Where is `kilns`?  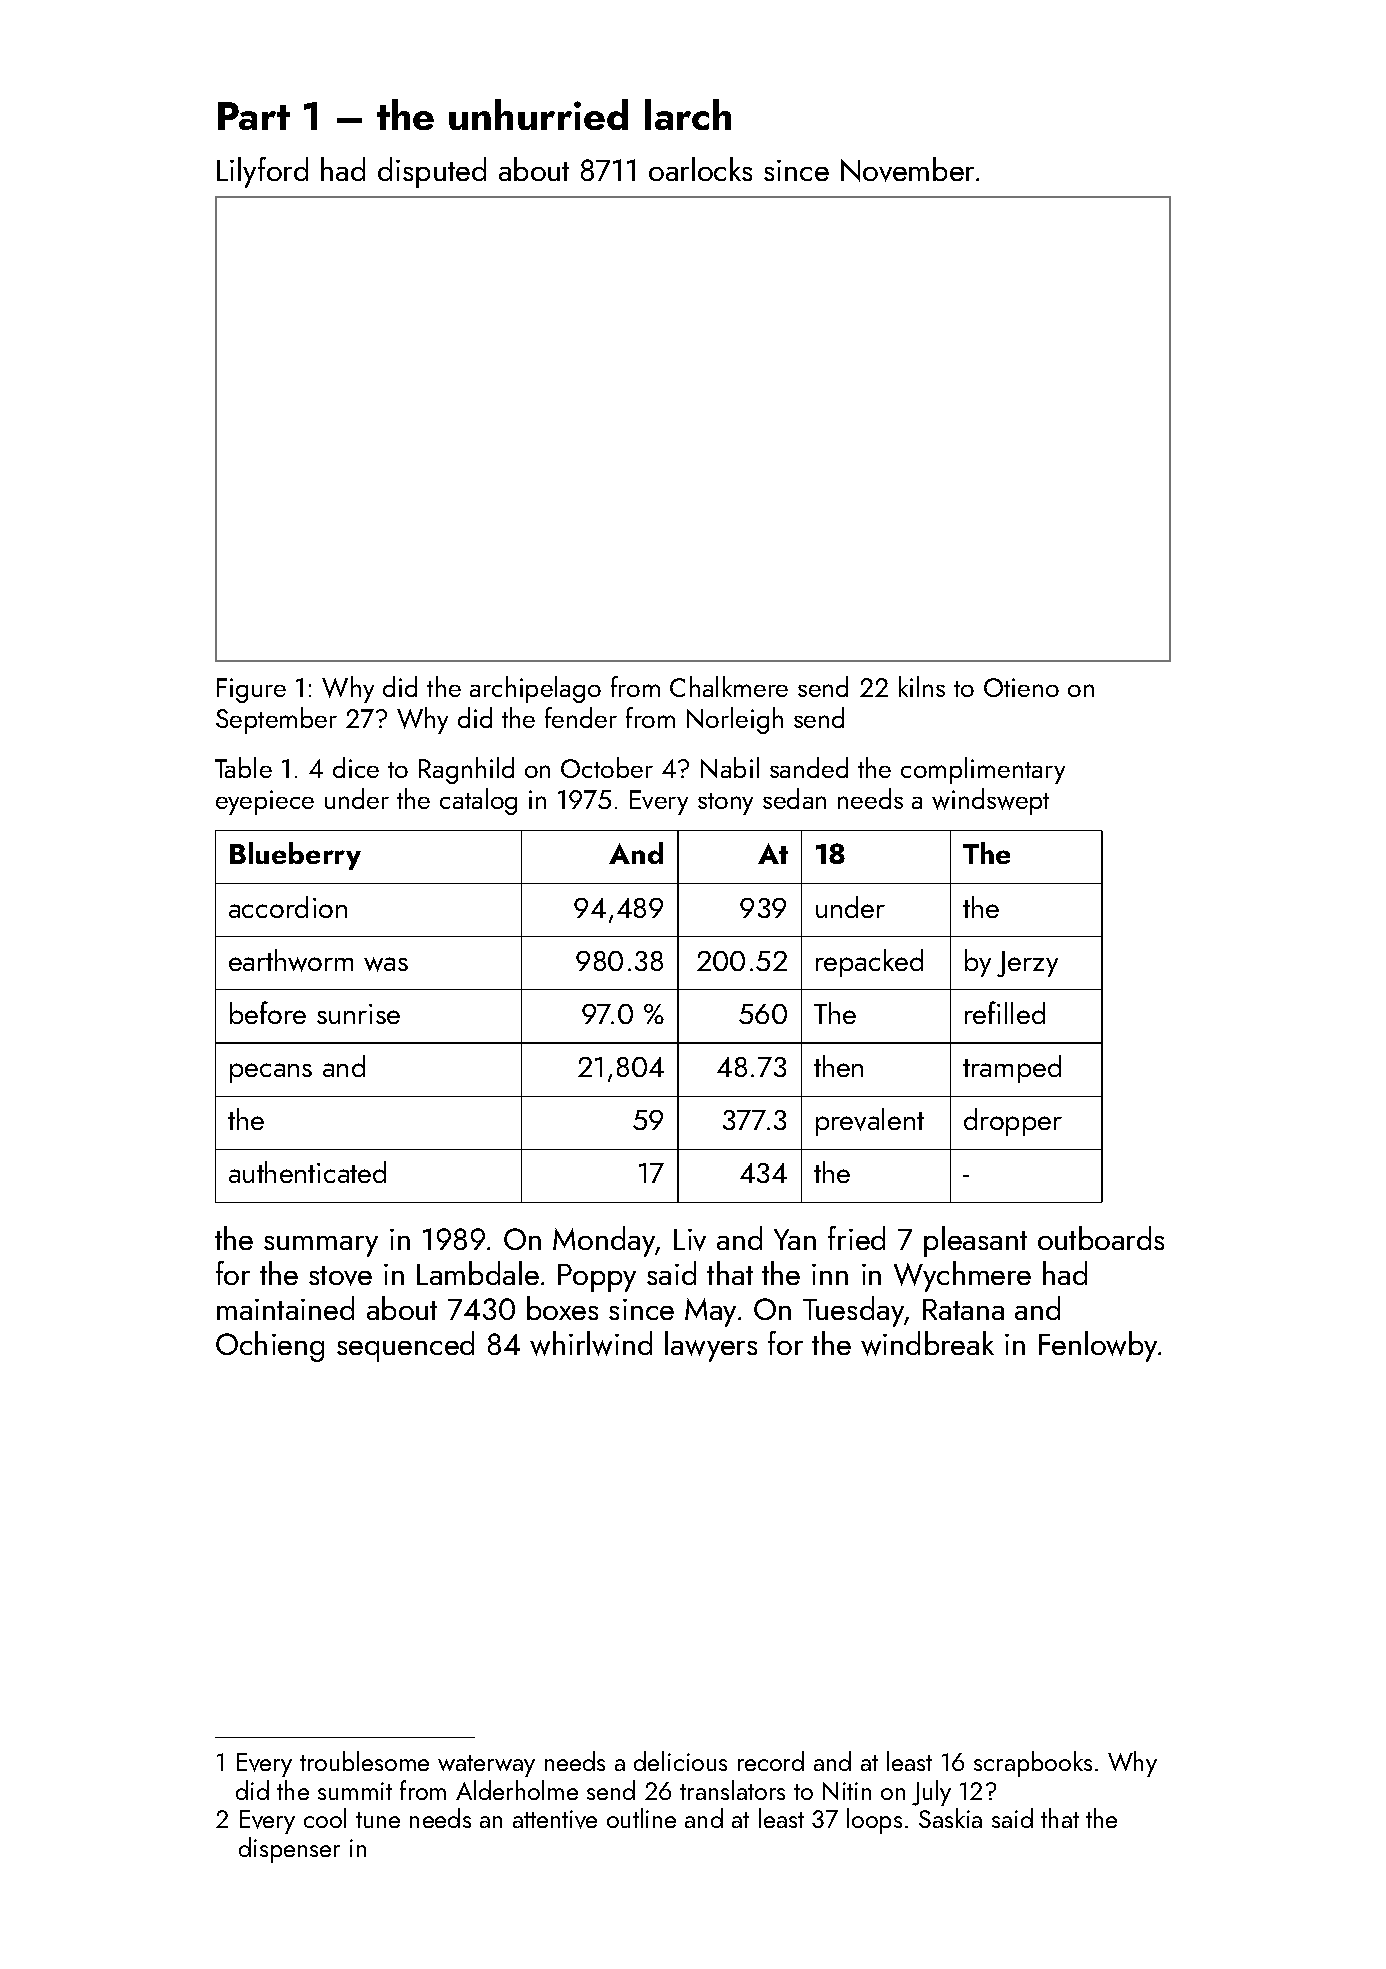 kilns is located at coordinates (922, 686).
